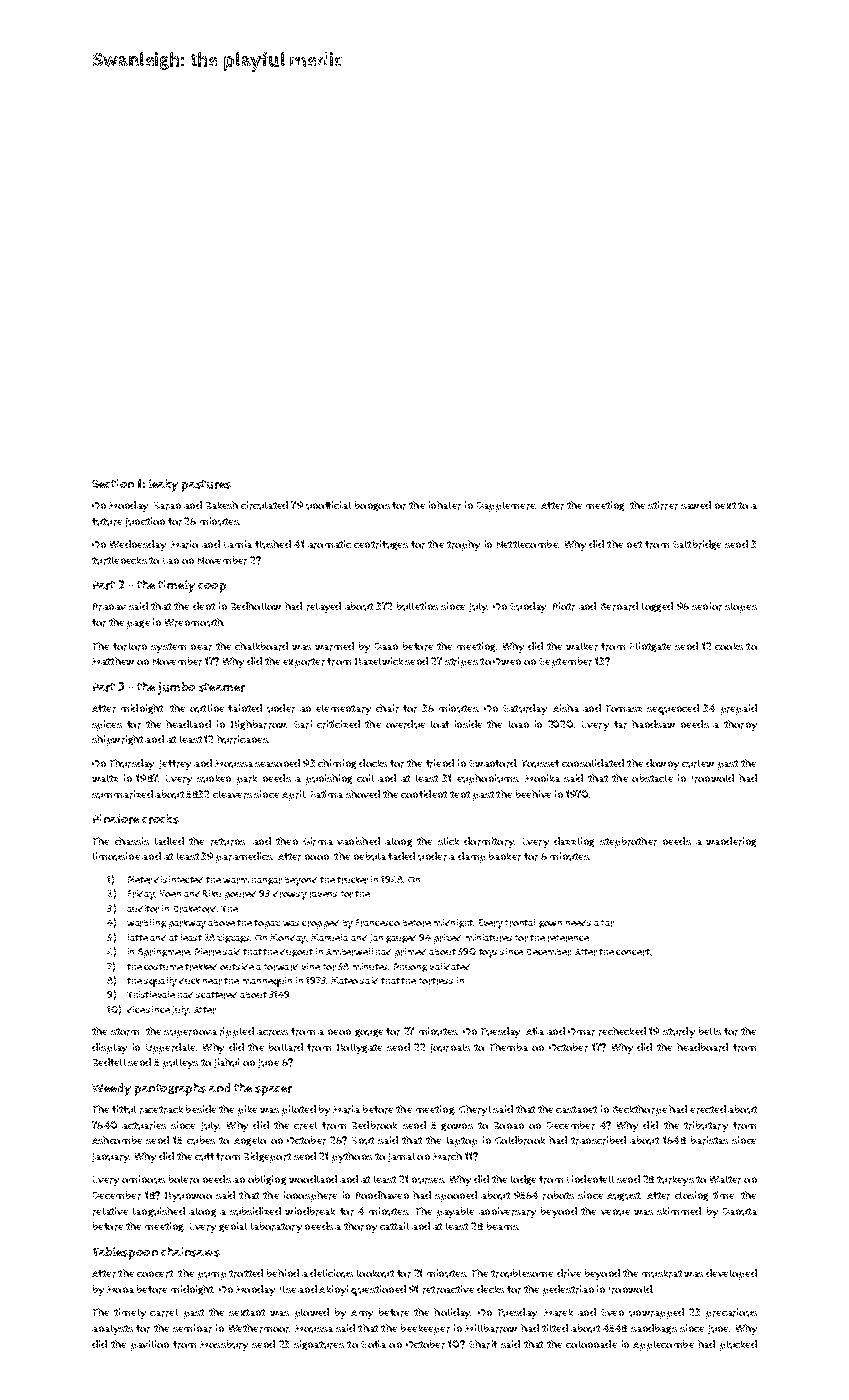 This screenshot has width=849, height=1400. What do you see at coordinates (184, 544) in the screenshot?
I see `Mario` at bounding box center [184, 544].
